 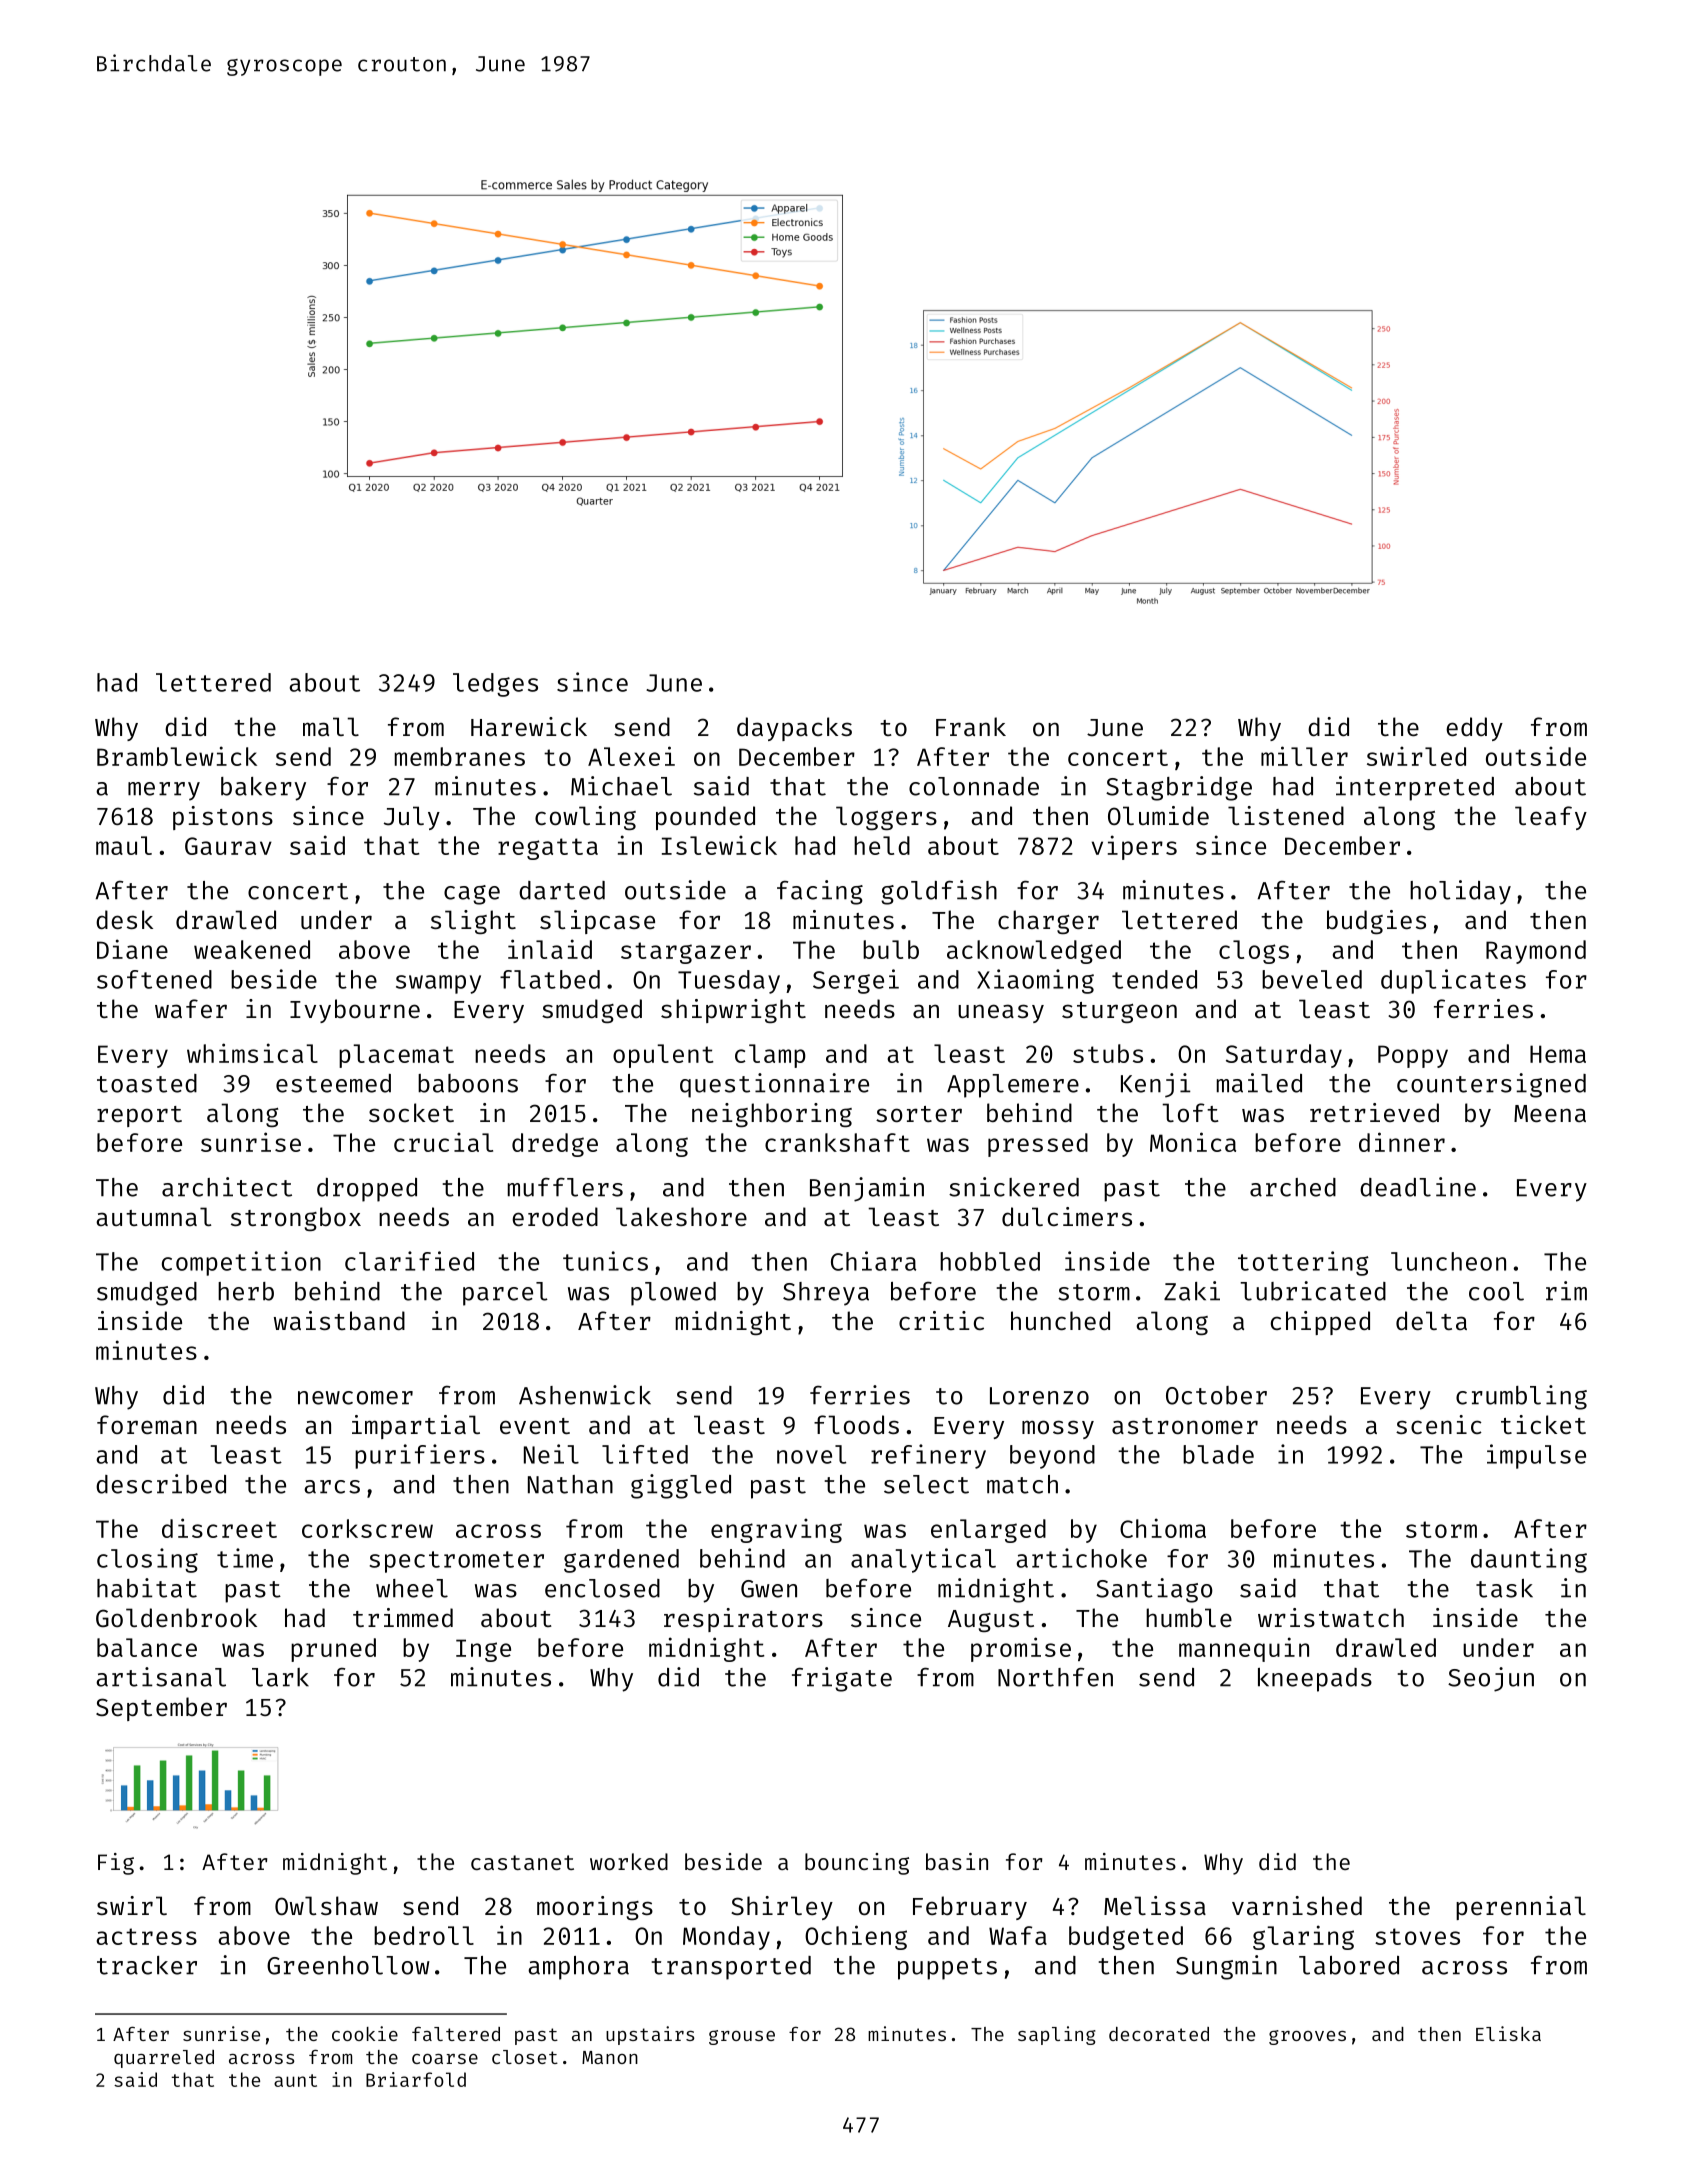 I want to click on clarified, so click(x=409, y=1261).
